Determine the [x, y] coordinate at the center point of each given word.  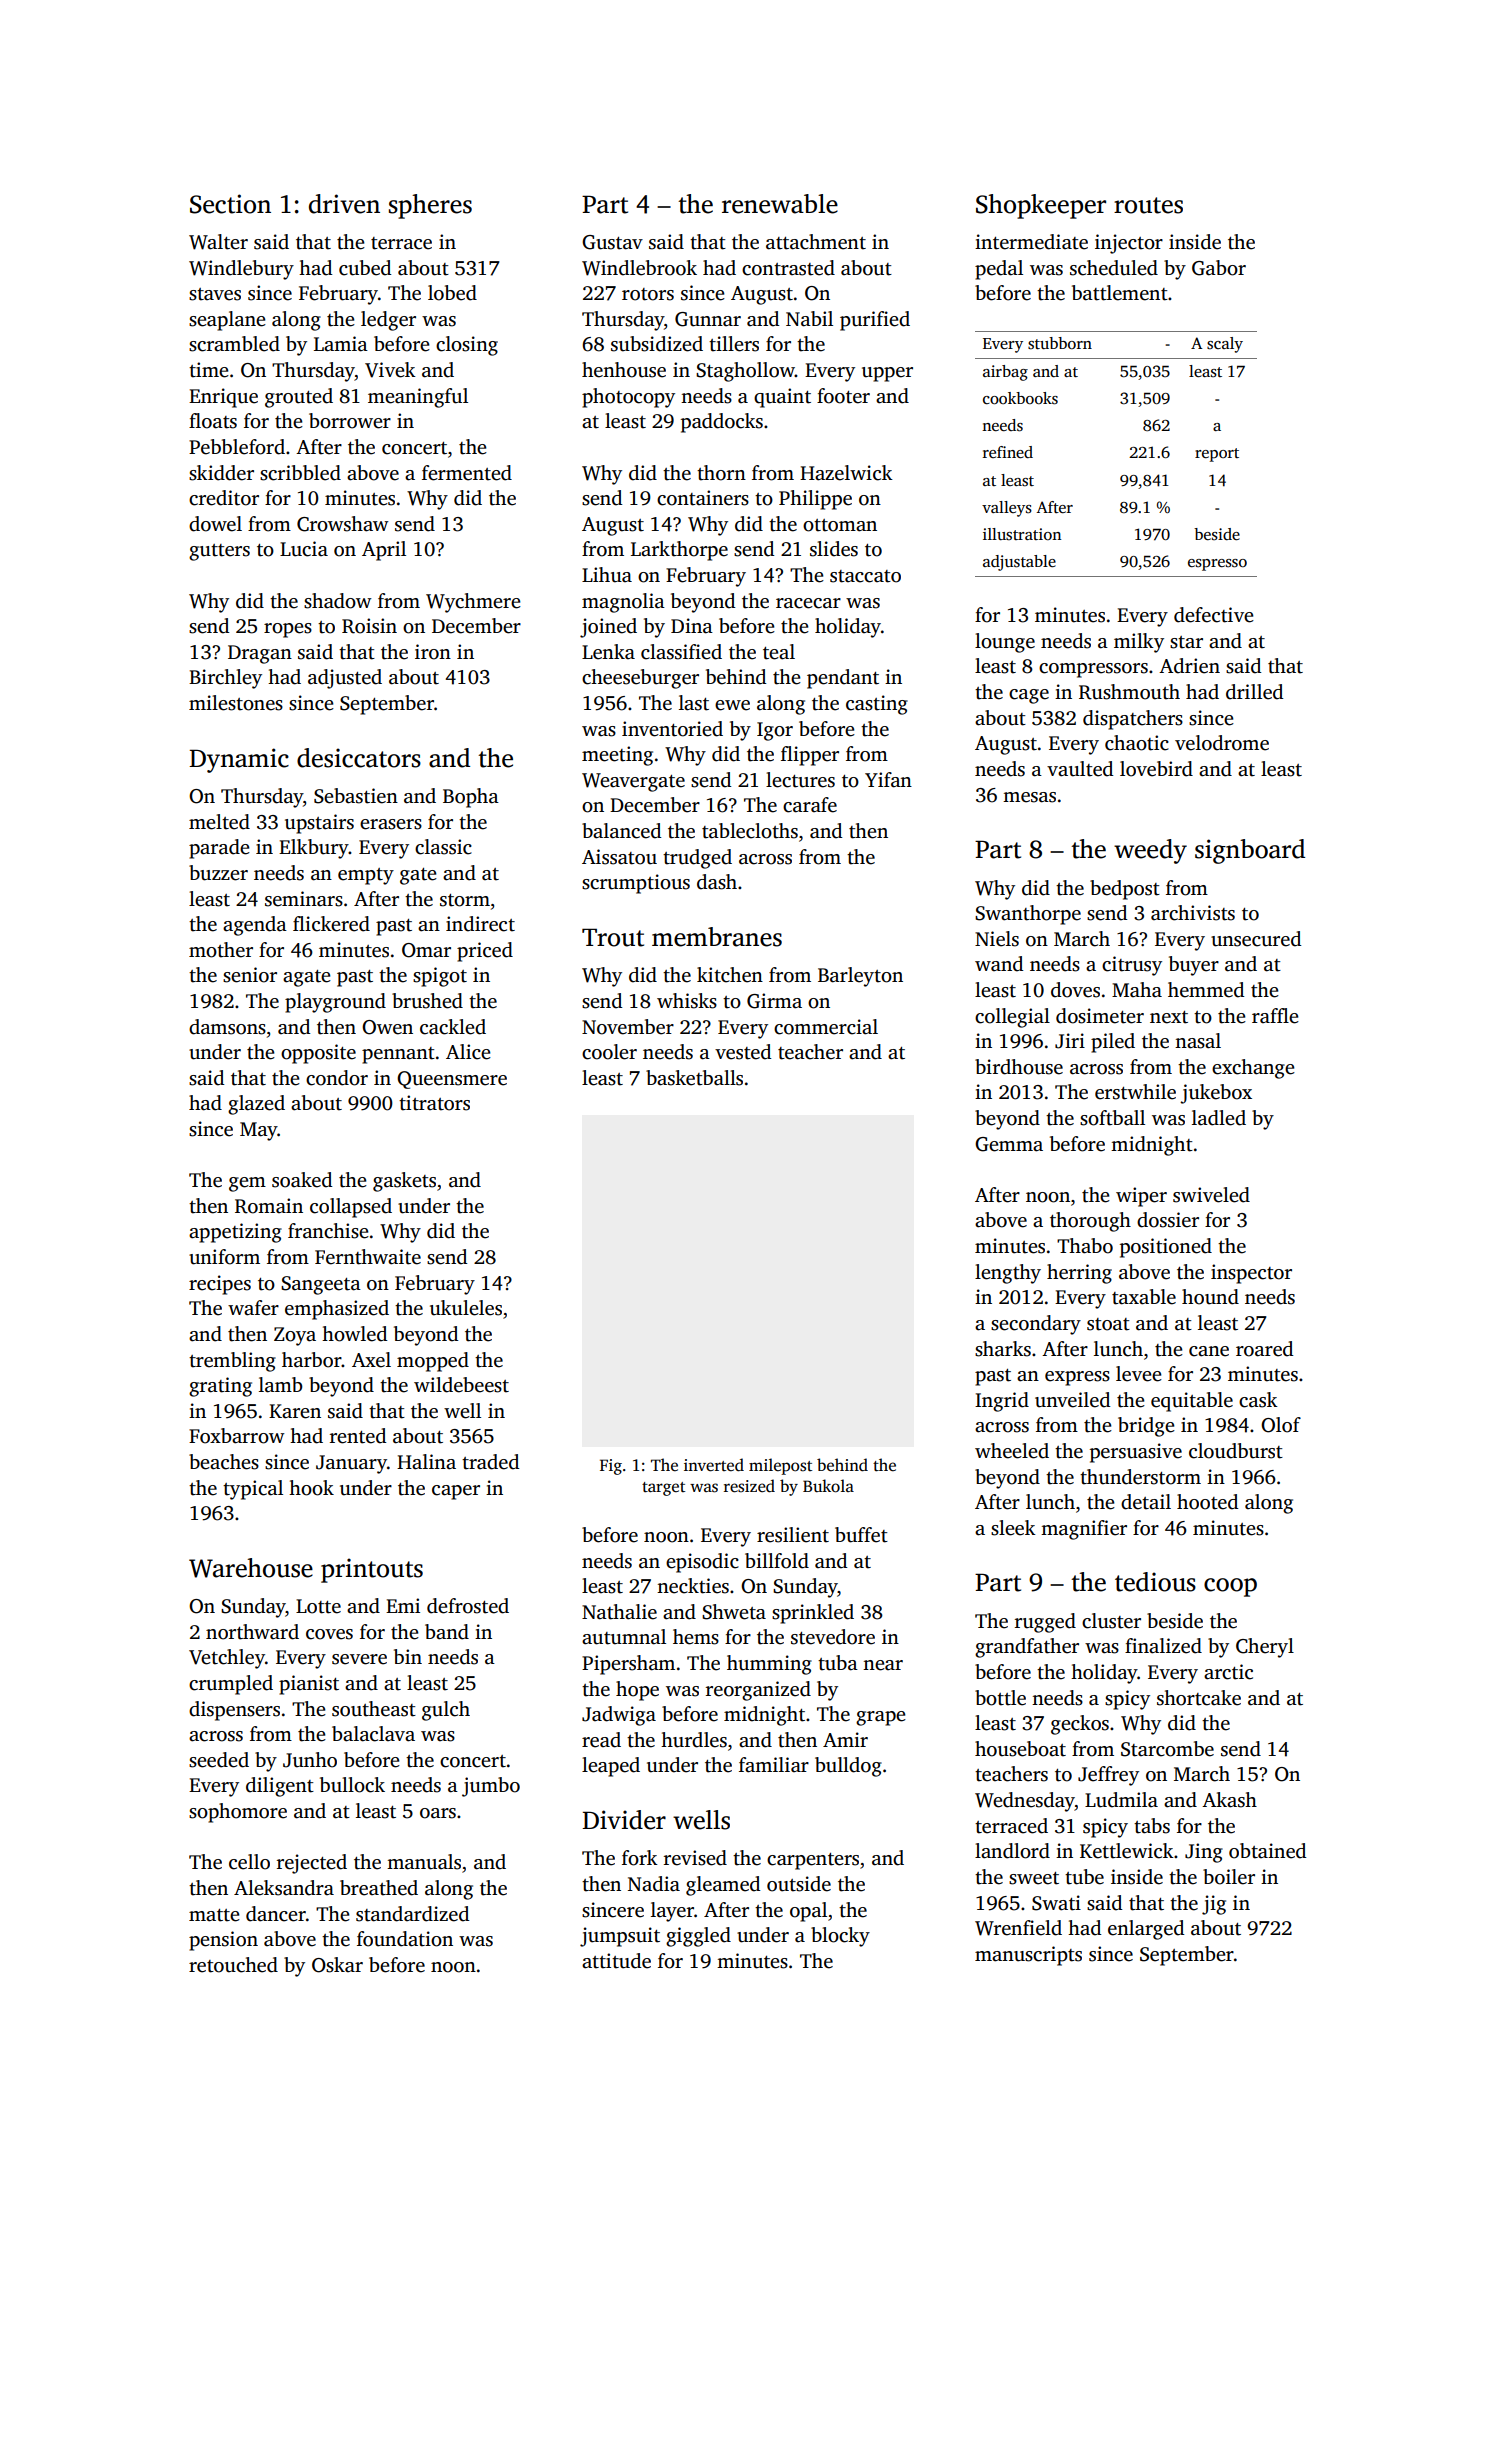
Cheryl [1265, 1648]
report [1217, 455]
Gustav [612, 242]
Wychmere [473, 603]
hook [311, 1488]
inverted [714, 1465]
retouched [233, 1965]
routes [1148, 205]
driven [344, 204]
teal [779, 652]
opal [808, 1912]
